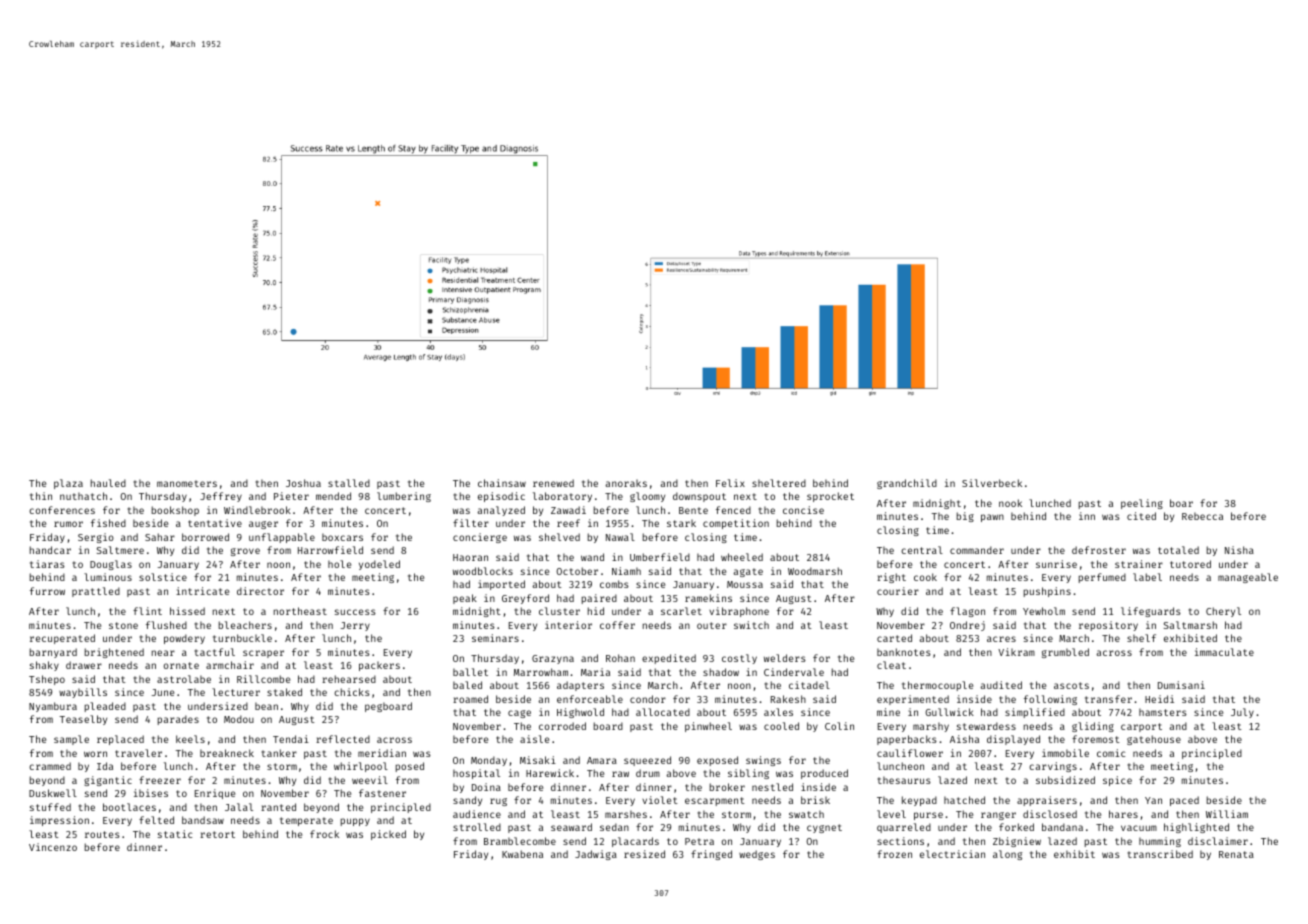  What do you see at coordinates (84, 665) in the image?
I see `drawer` at bounding box center [84, 665].
